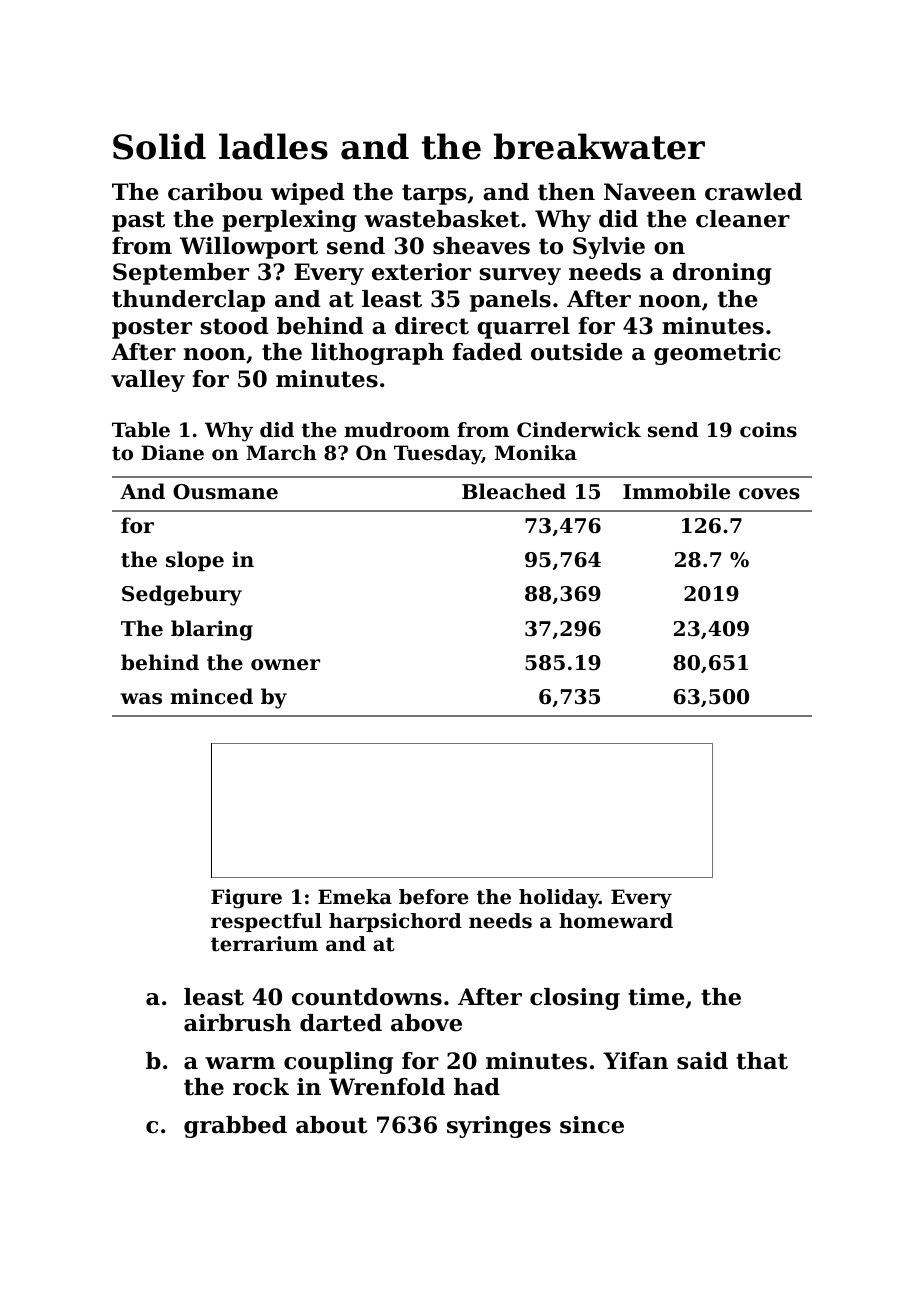 Image resolution: width=924 pixels, height=1311 pixels. I want to click on Tuesday, so click(438, 455).
